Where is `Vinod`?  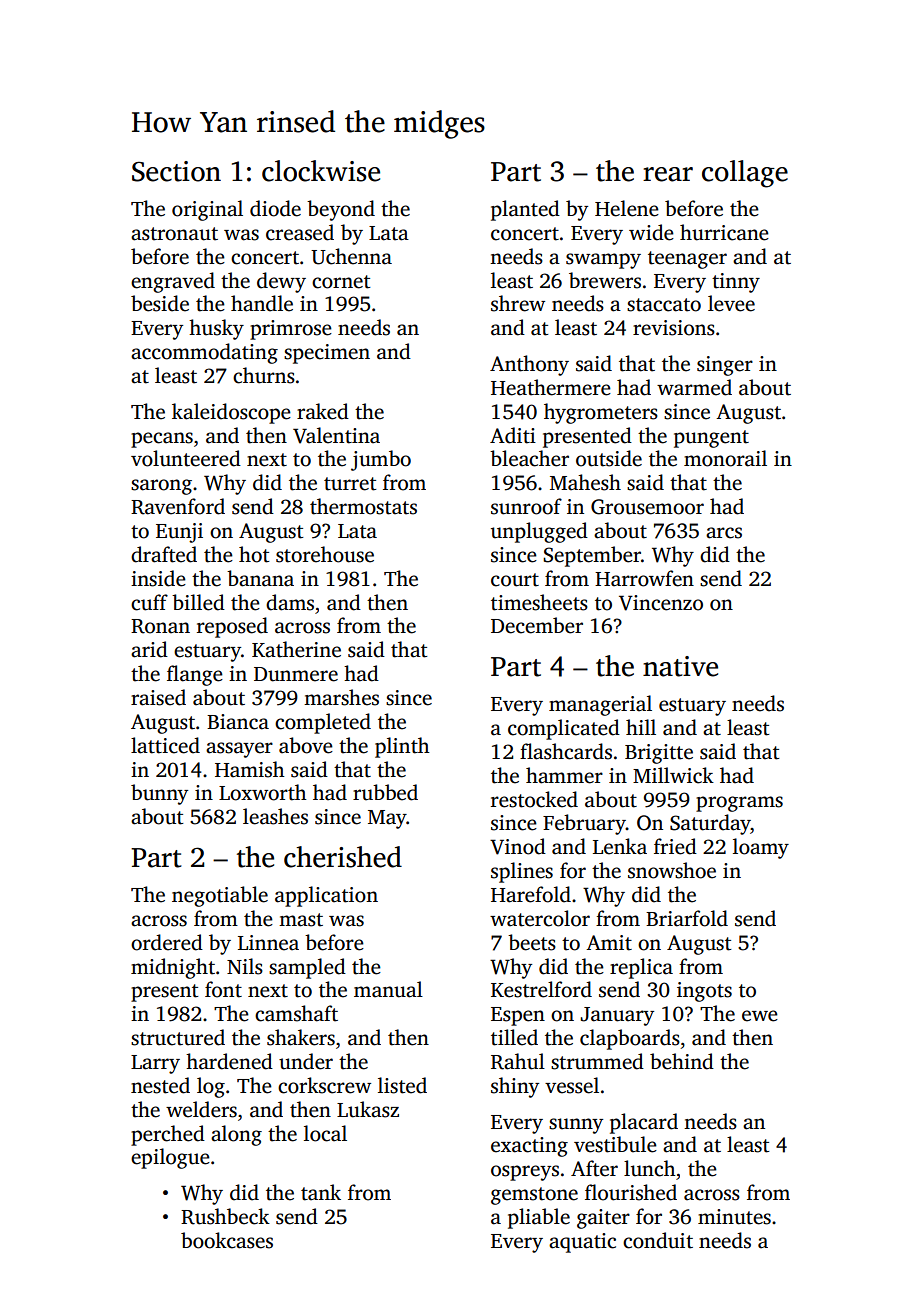 Vinod is located at coordinates (518, 846).
